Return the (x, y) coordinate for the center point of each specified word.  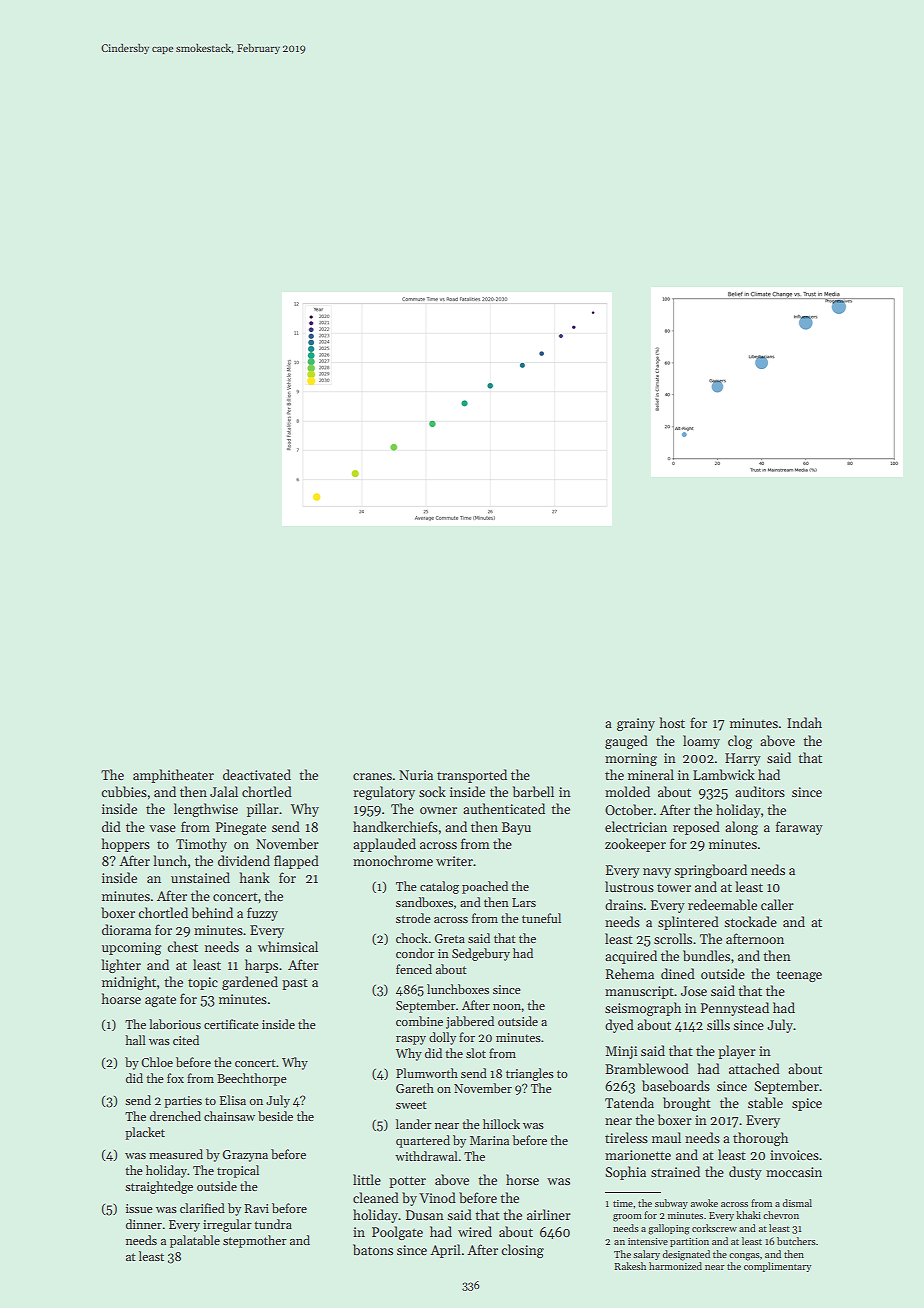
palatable (195, 1241)
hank (255, 877)
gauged (626, 742)
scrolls (673, 938)
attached (754, 1068)
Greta (450, 938)
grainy (636, 724)
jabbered (470, 1022)
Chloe (157, 1062)
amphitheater (173, 776)
